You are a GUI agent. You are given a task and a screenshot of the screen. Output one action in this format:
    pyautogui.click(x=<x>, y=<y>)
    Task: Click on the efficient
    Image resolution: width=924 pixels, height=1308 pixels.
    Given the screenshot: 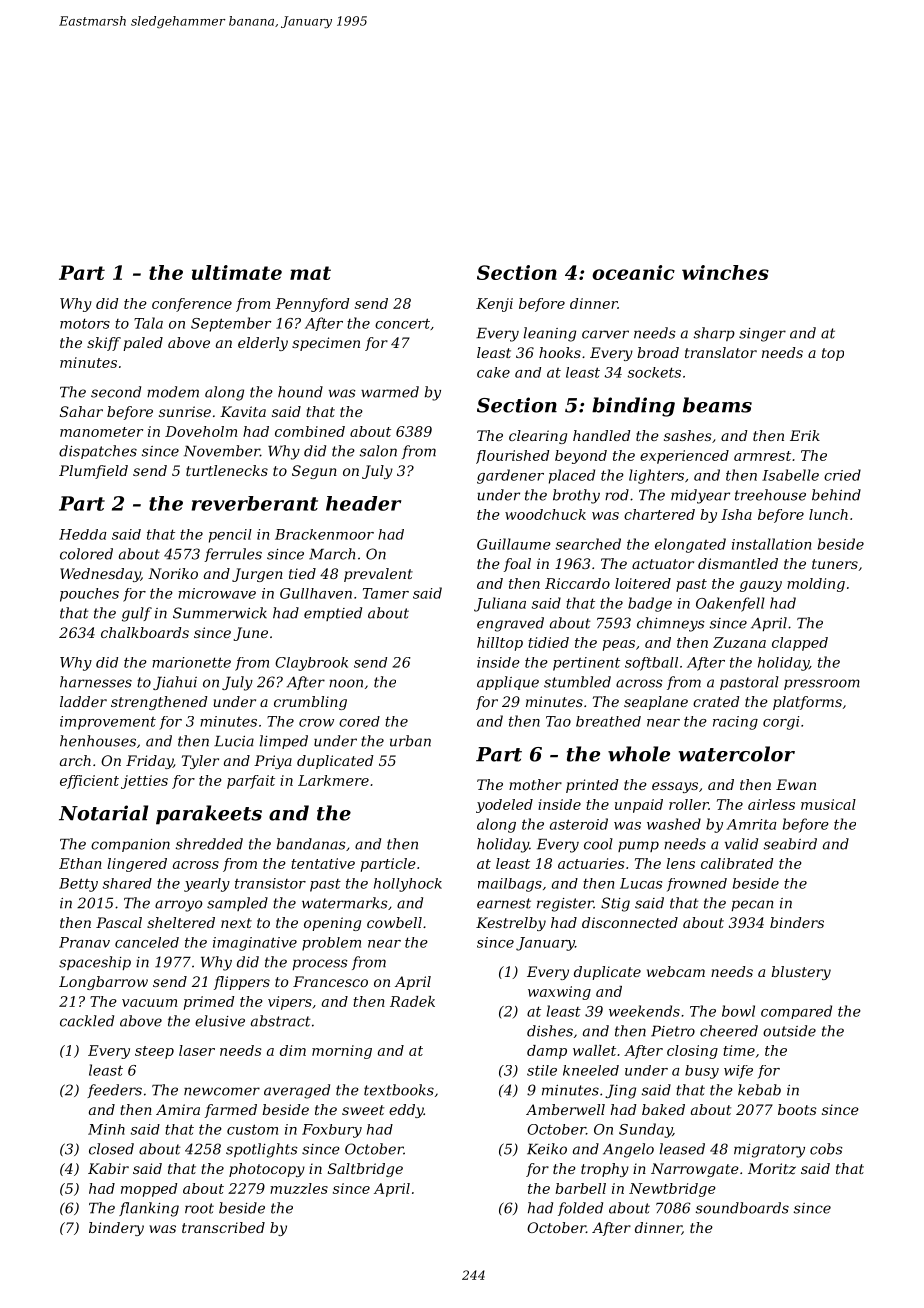 What is the action you would take?
    pyautogui.click(x=89, y=782)
